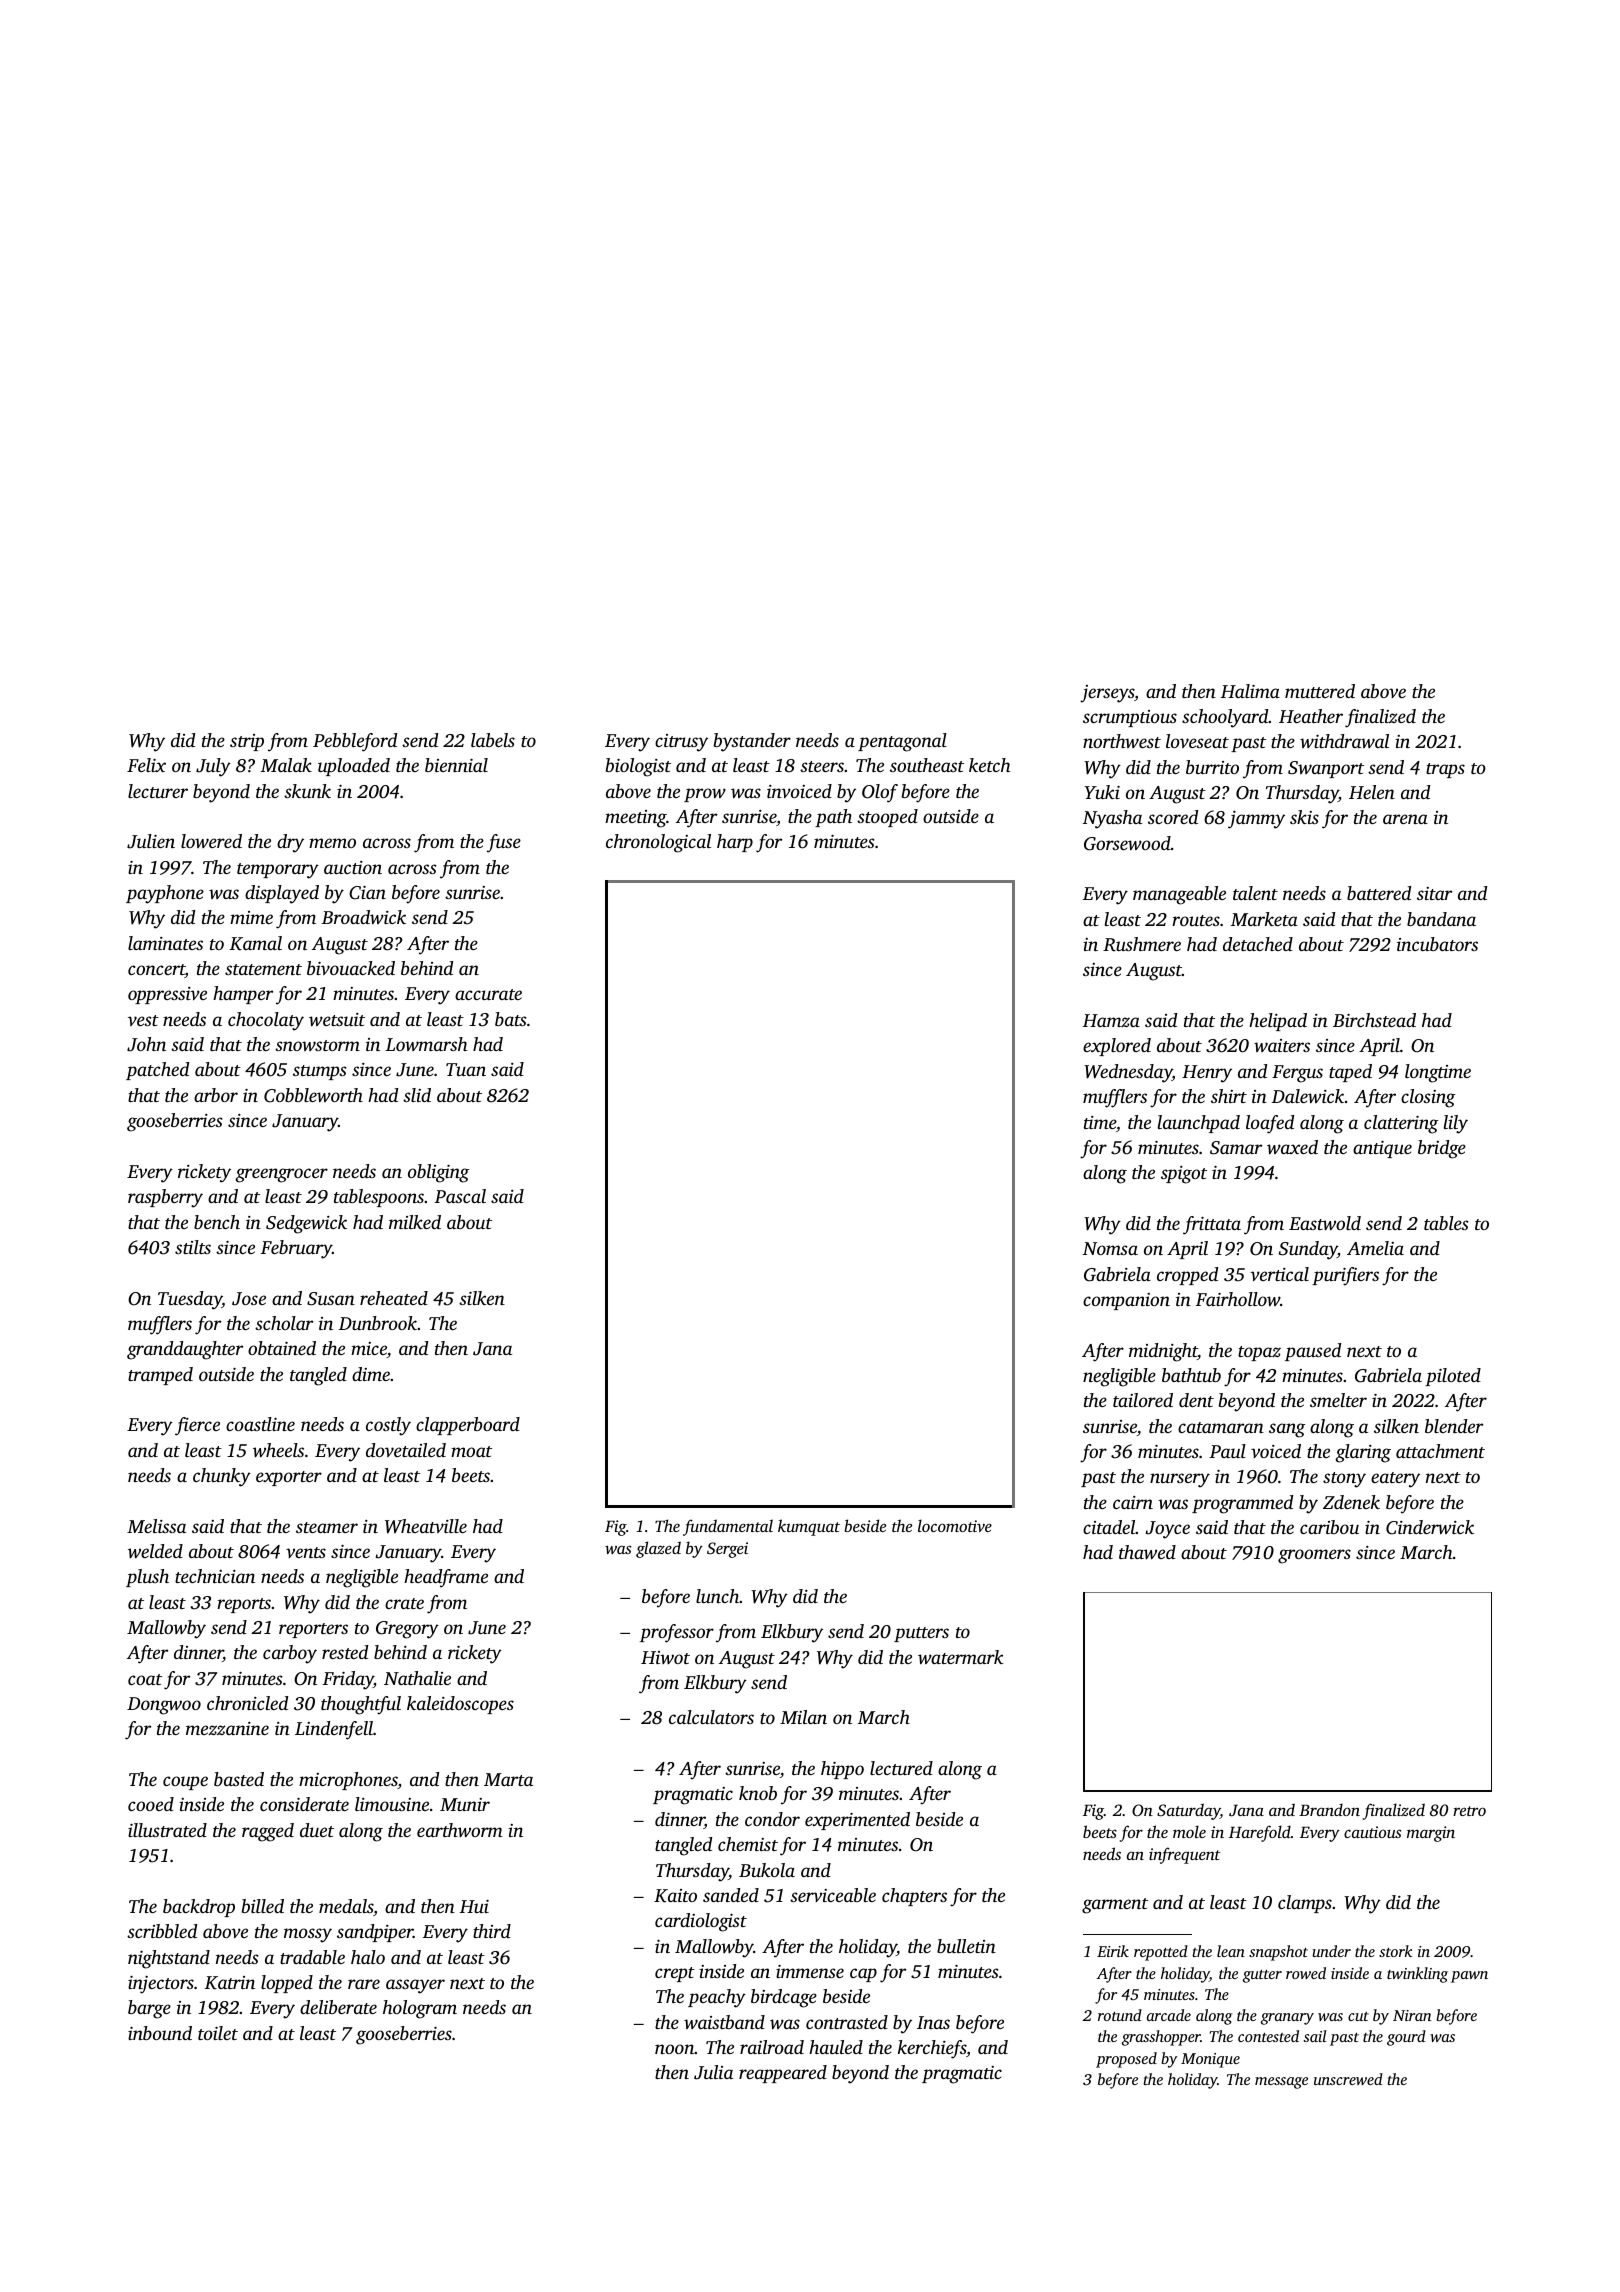  Describe the element at coordinates (1173, 817) in the screenshot. I see `scored` at that location.
